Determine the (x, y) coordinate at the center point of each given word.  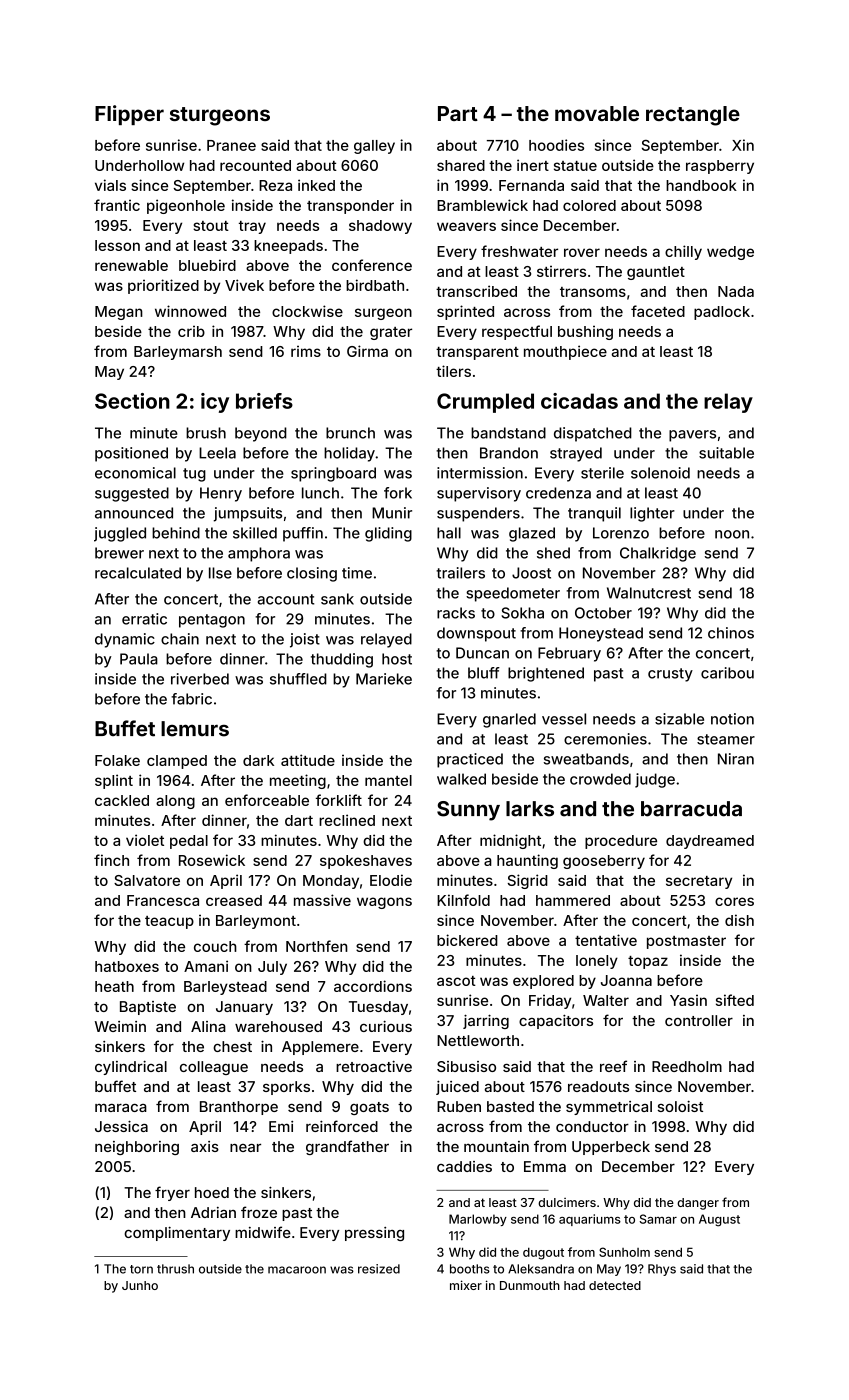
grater (391, 333)
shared (461, 165)
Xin (743, 145)
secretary (699, 882)
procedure (621, 842)
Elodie (391, 880)
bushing (585, 332)
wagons (384, 903)
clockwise (307, 311)
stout (211, 226)
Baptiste (148, 1008)
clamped (177, 762)
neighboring (137, 1148)
